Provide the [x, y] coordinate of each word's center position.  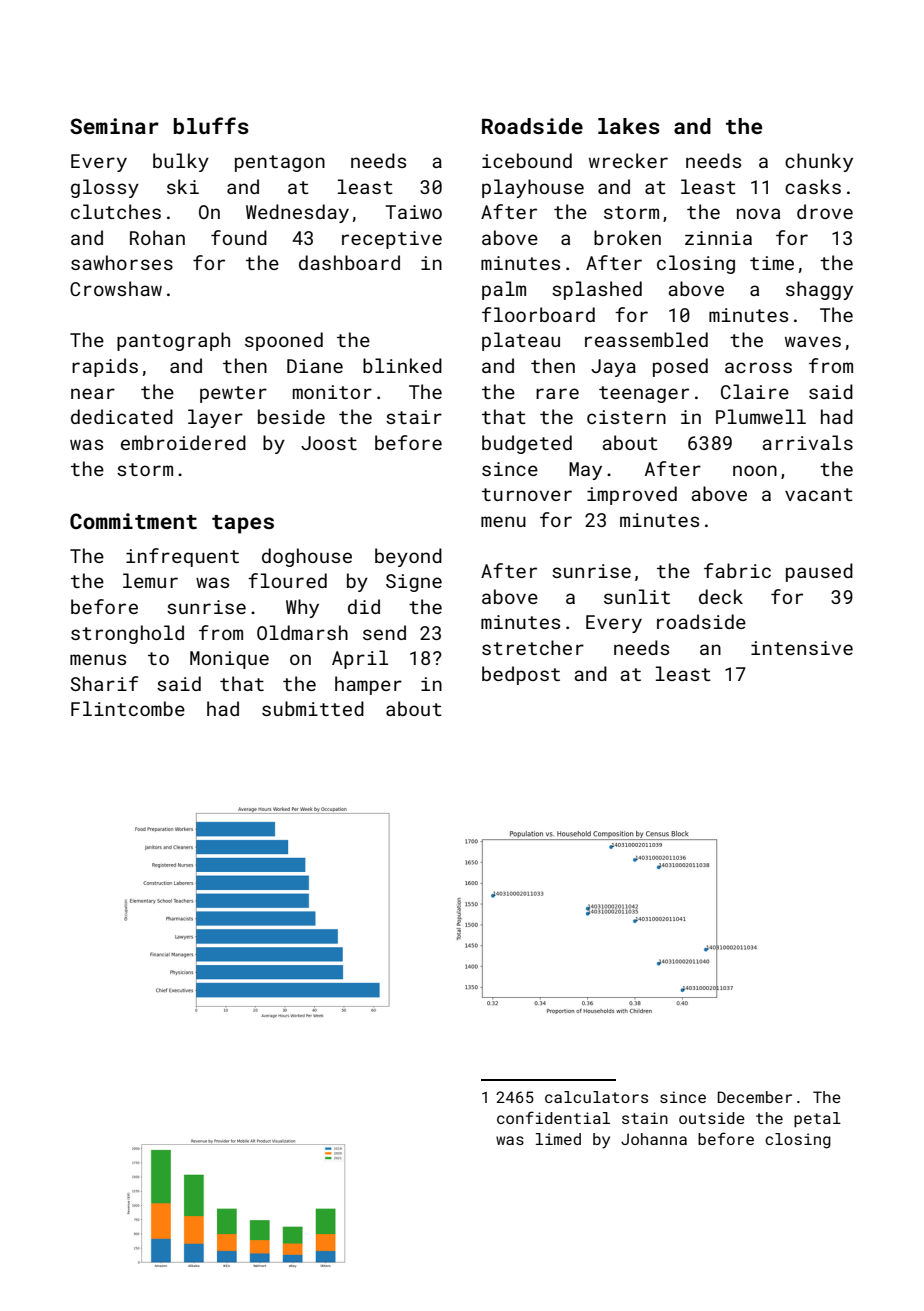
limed [558, 1139]
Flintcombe [128, 708]
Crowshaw [116, 288]
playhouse [533, 188]
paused [819, 572]
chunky [819, 162]
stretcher [533, 647]
